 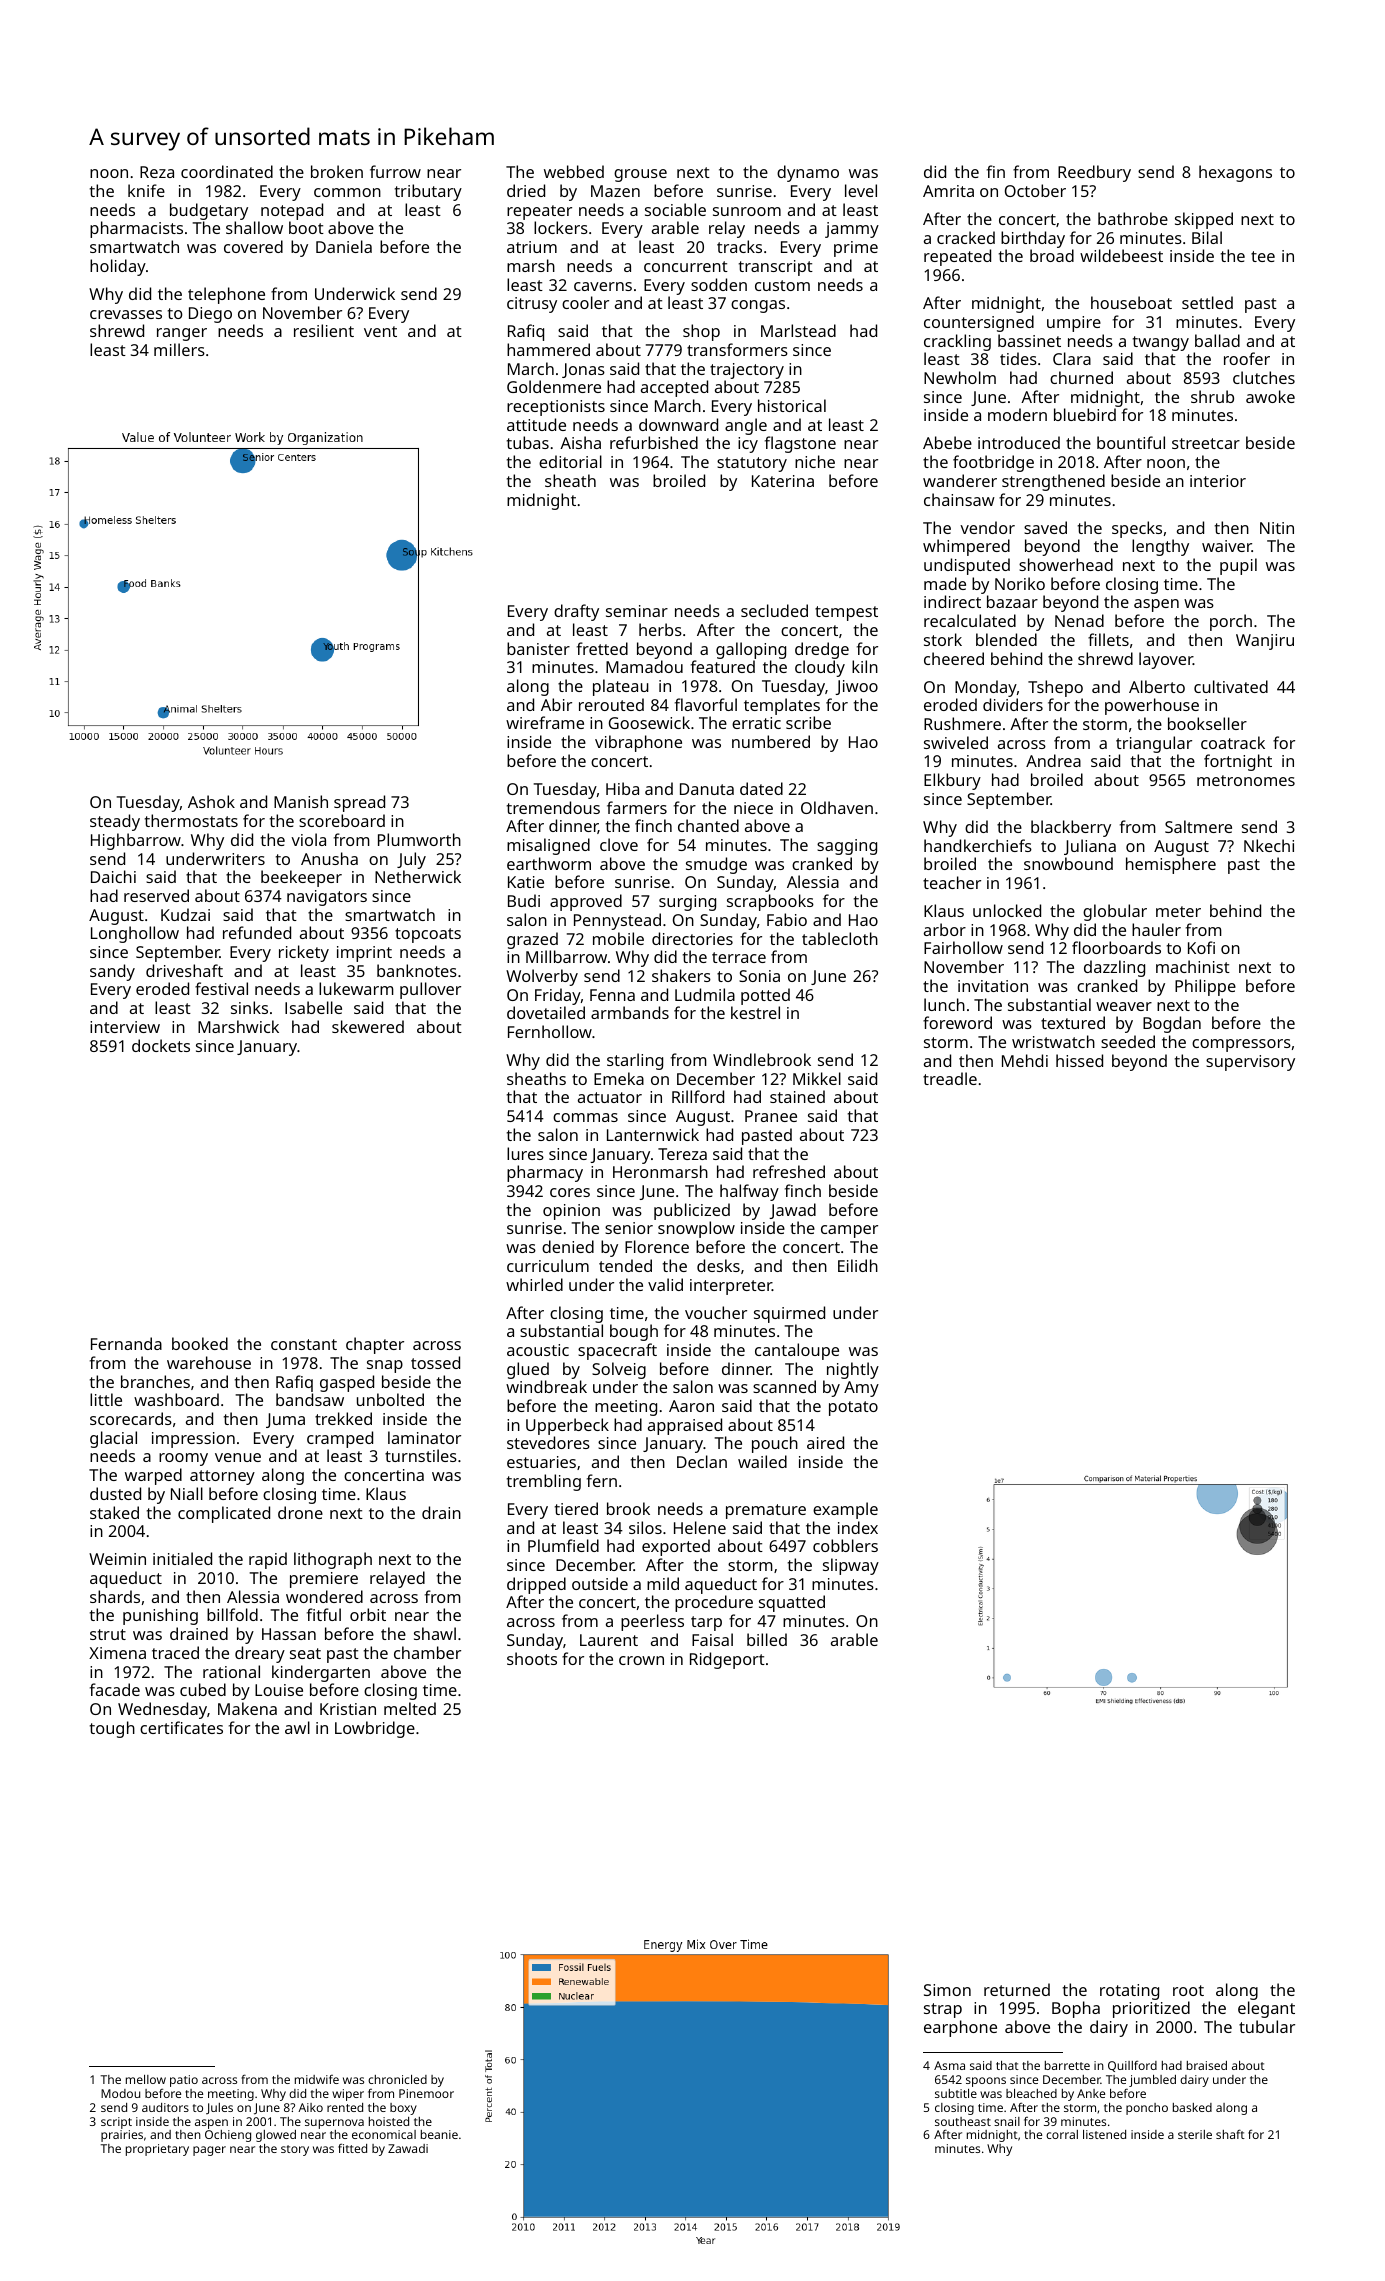 I want to click on dynamo, so click(x=808, y=173).
